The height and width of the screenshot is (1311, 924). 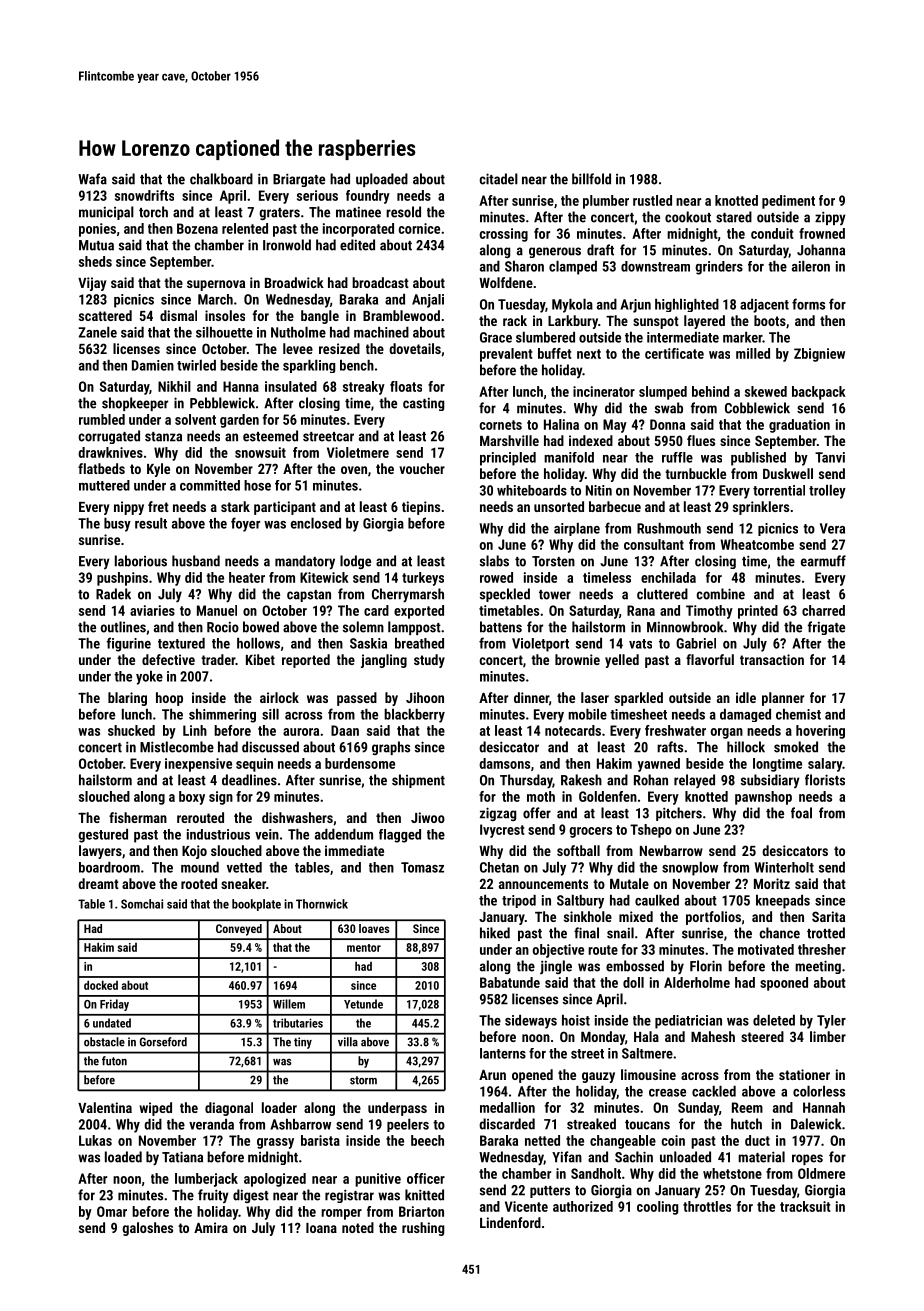 What do you see at coordinates (104, 485) in the screenshot?
I see `muttered` at bounding box center [104, 485].
